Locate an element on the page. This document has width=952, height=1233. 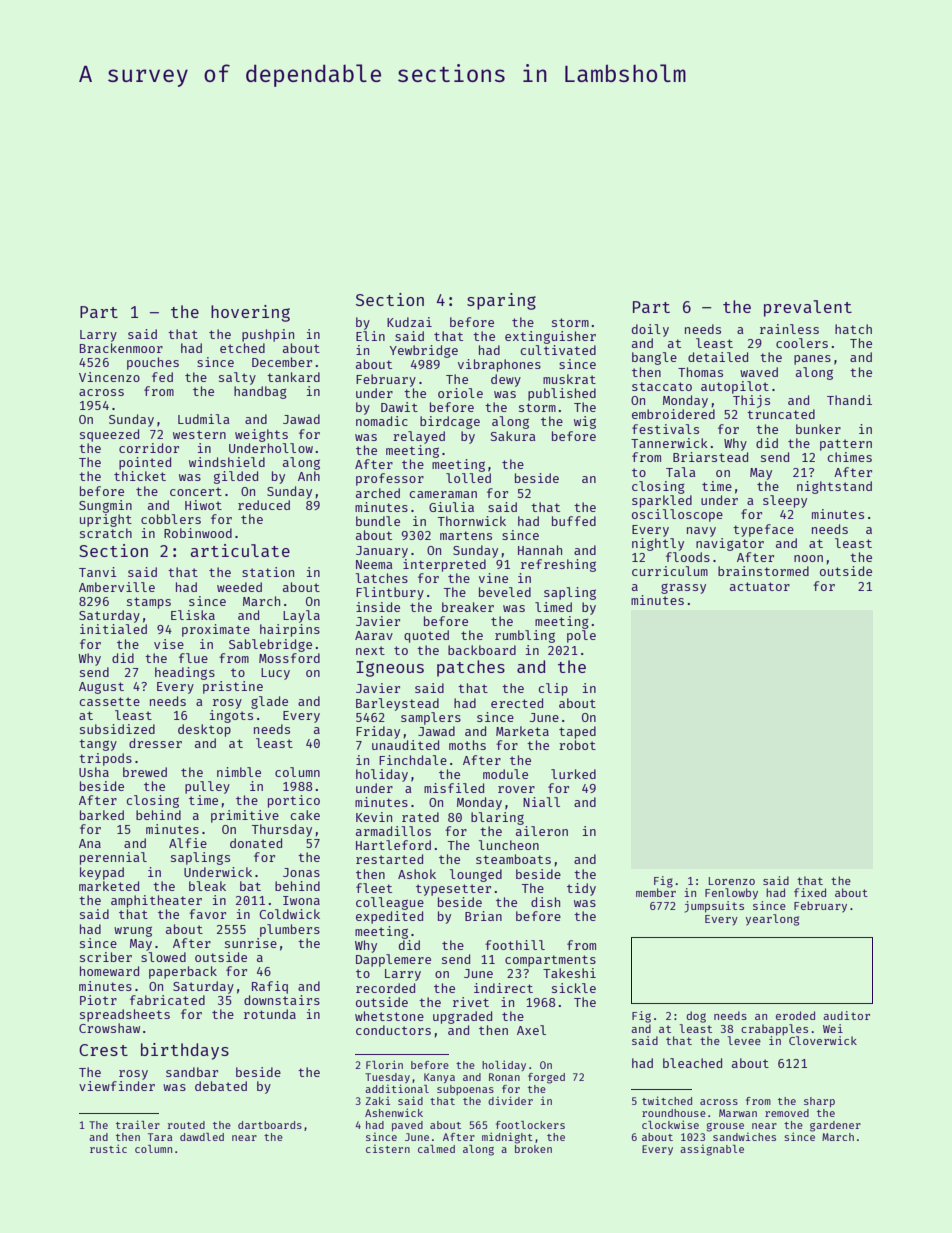
sharp is located at coordinates (819, 1102).
